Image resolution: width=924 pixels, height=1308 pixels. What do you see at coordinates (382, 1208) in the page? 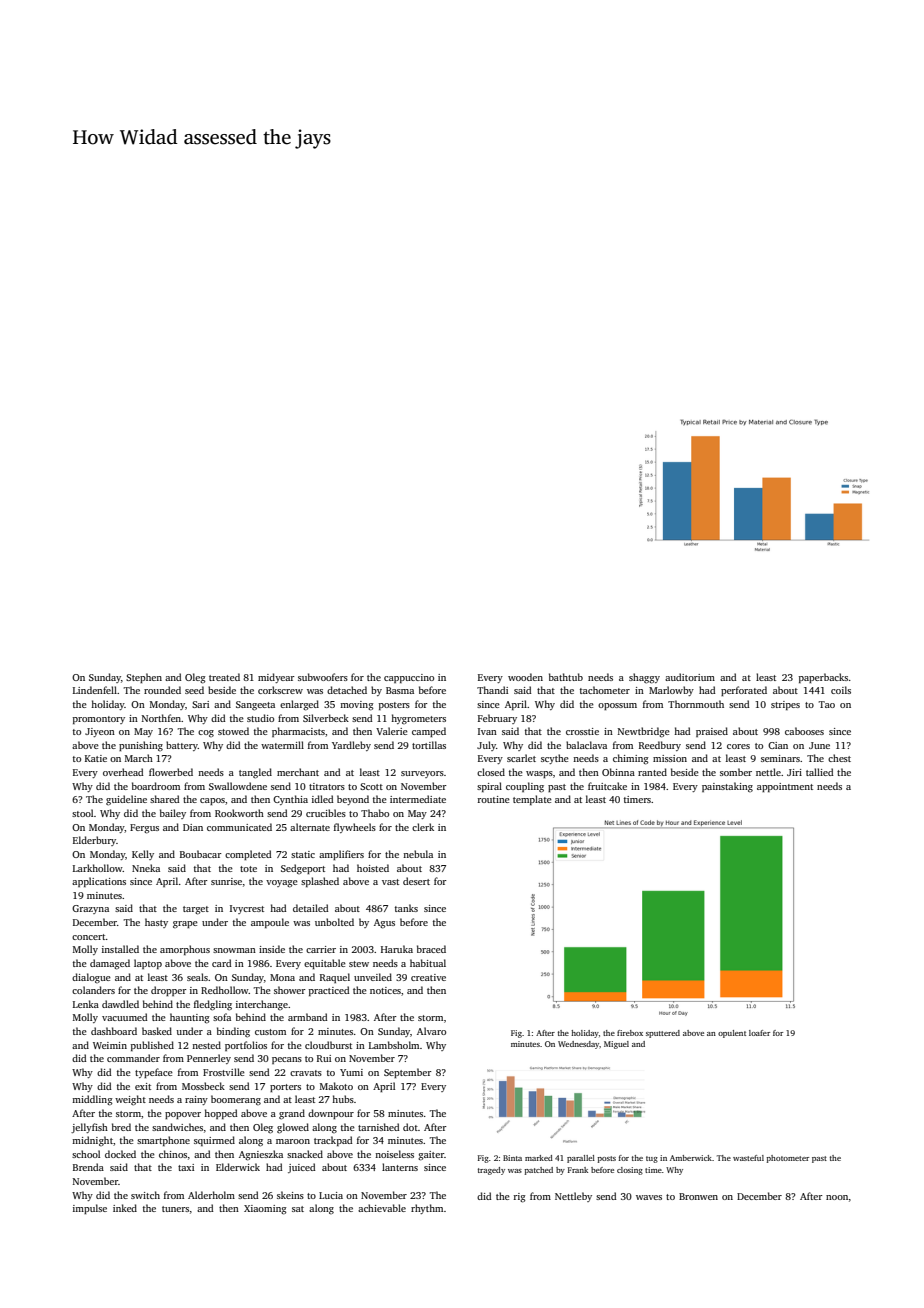
I see `achievable` at bounding box center [382, 1208].
